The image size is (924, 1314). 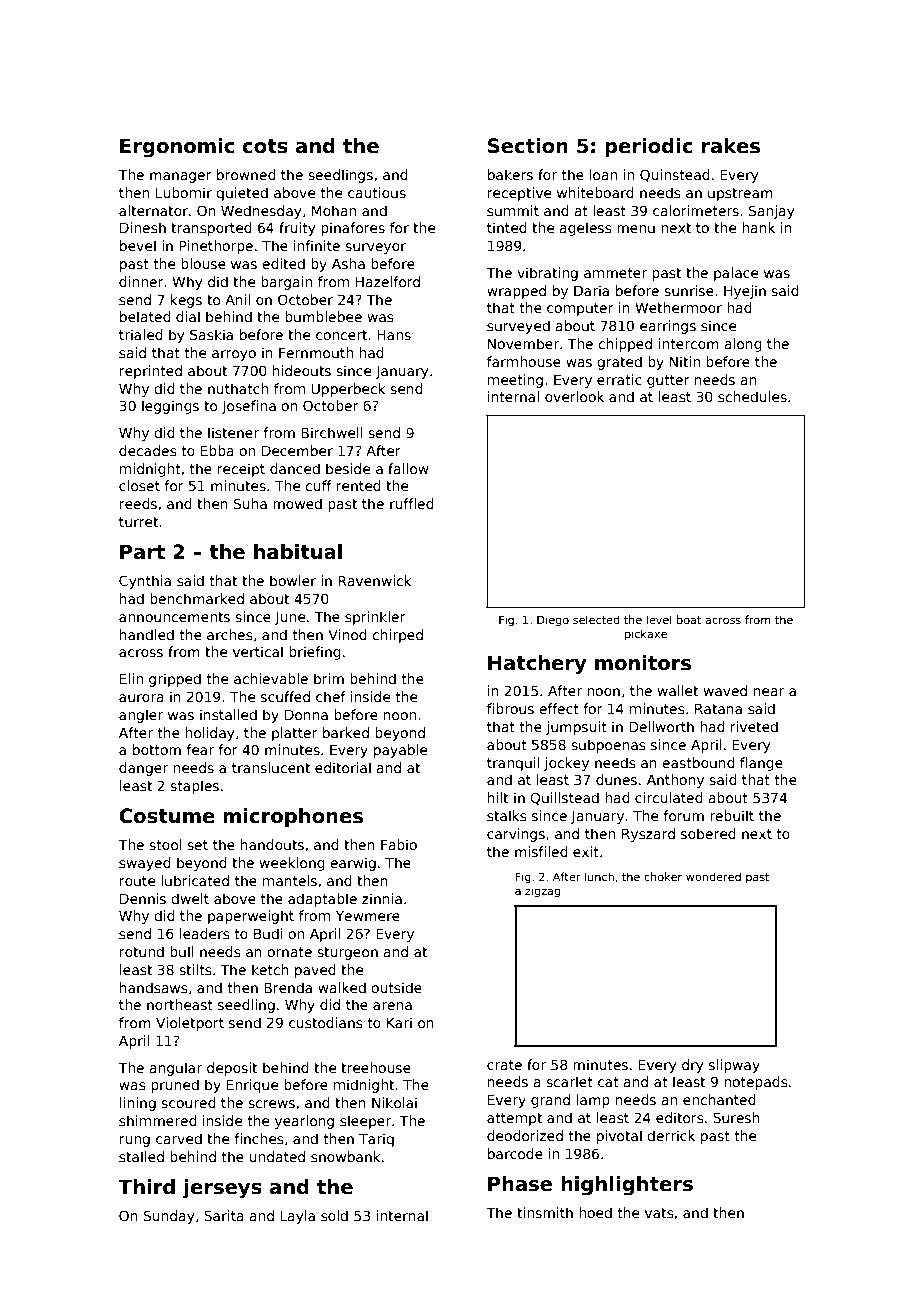 What do you see at coordinates (713, 876) in the image?
I see `wondered` at bounding box center [713, 876].
